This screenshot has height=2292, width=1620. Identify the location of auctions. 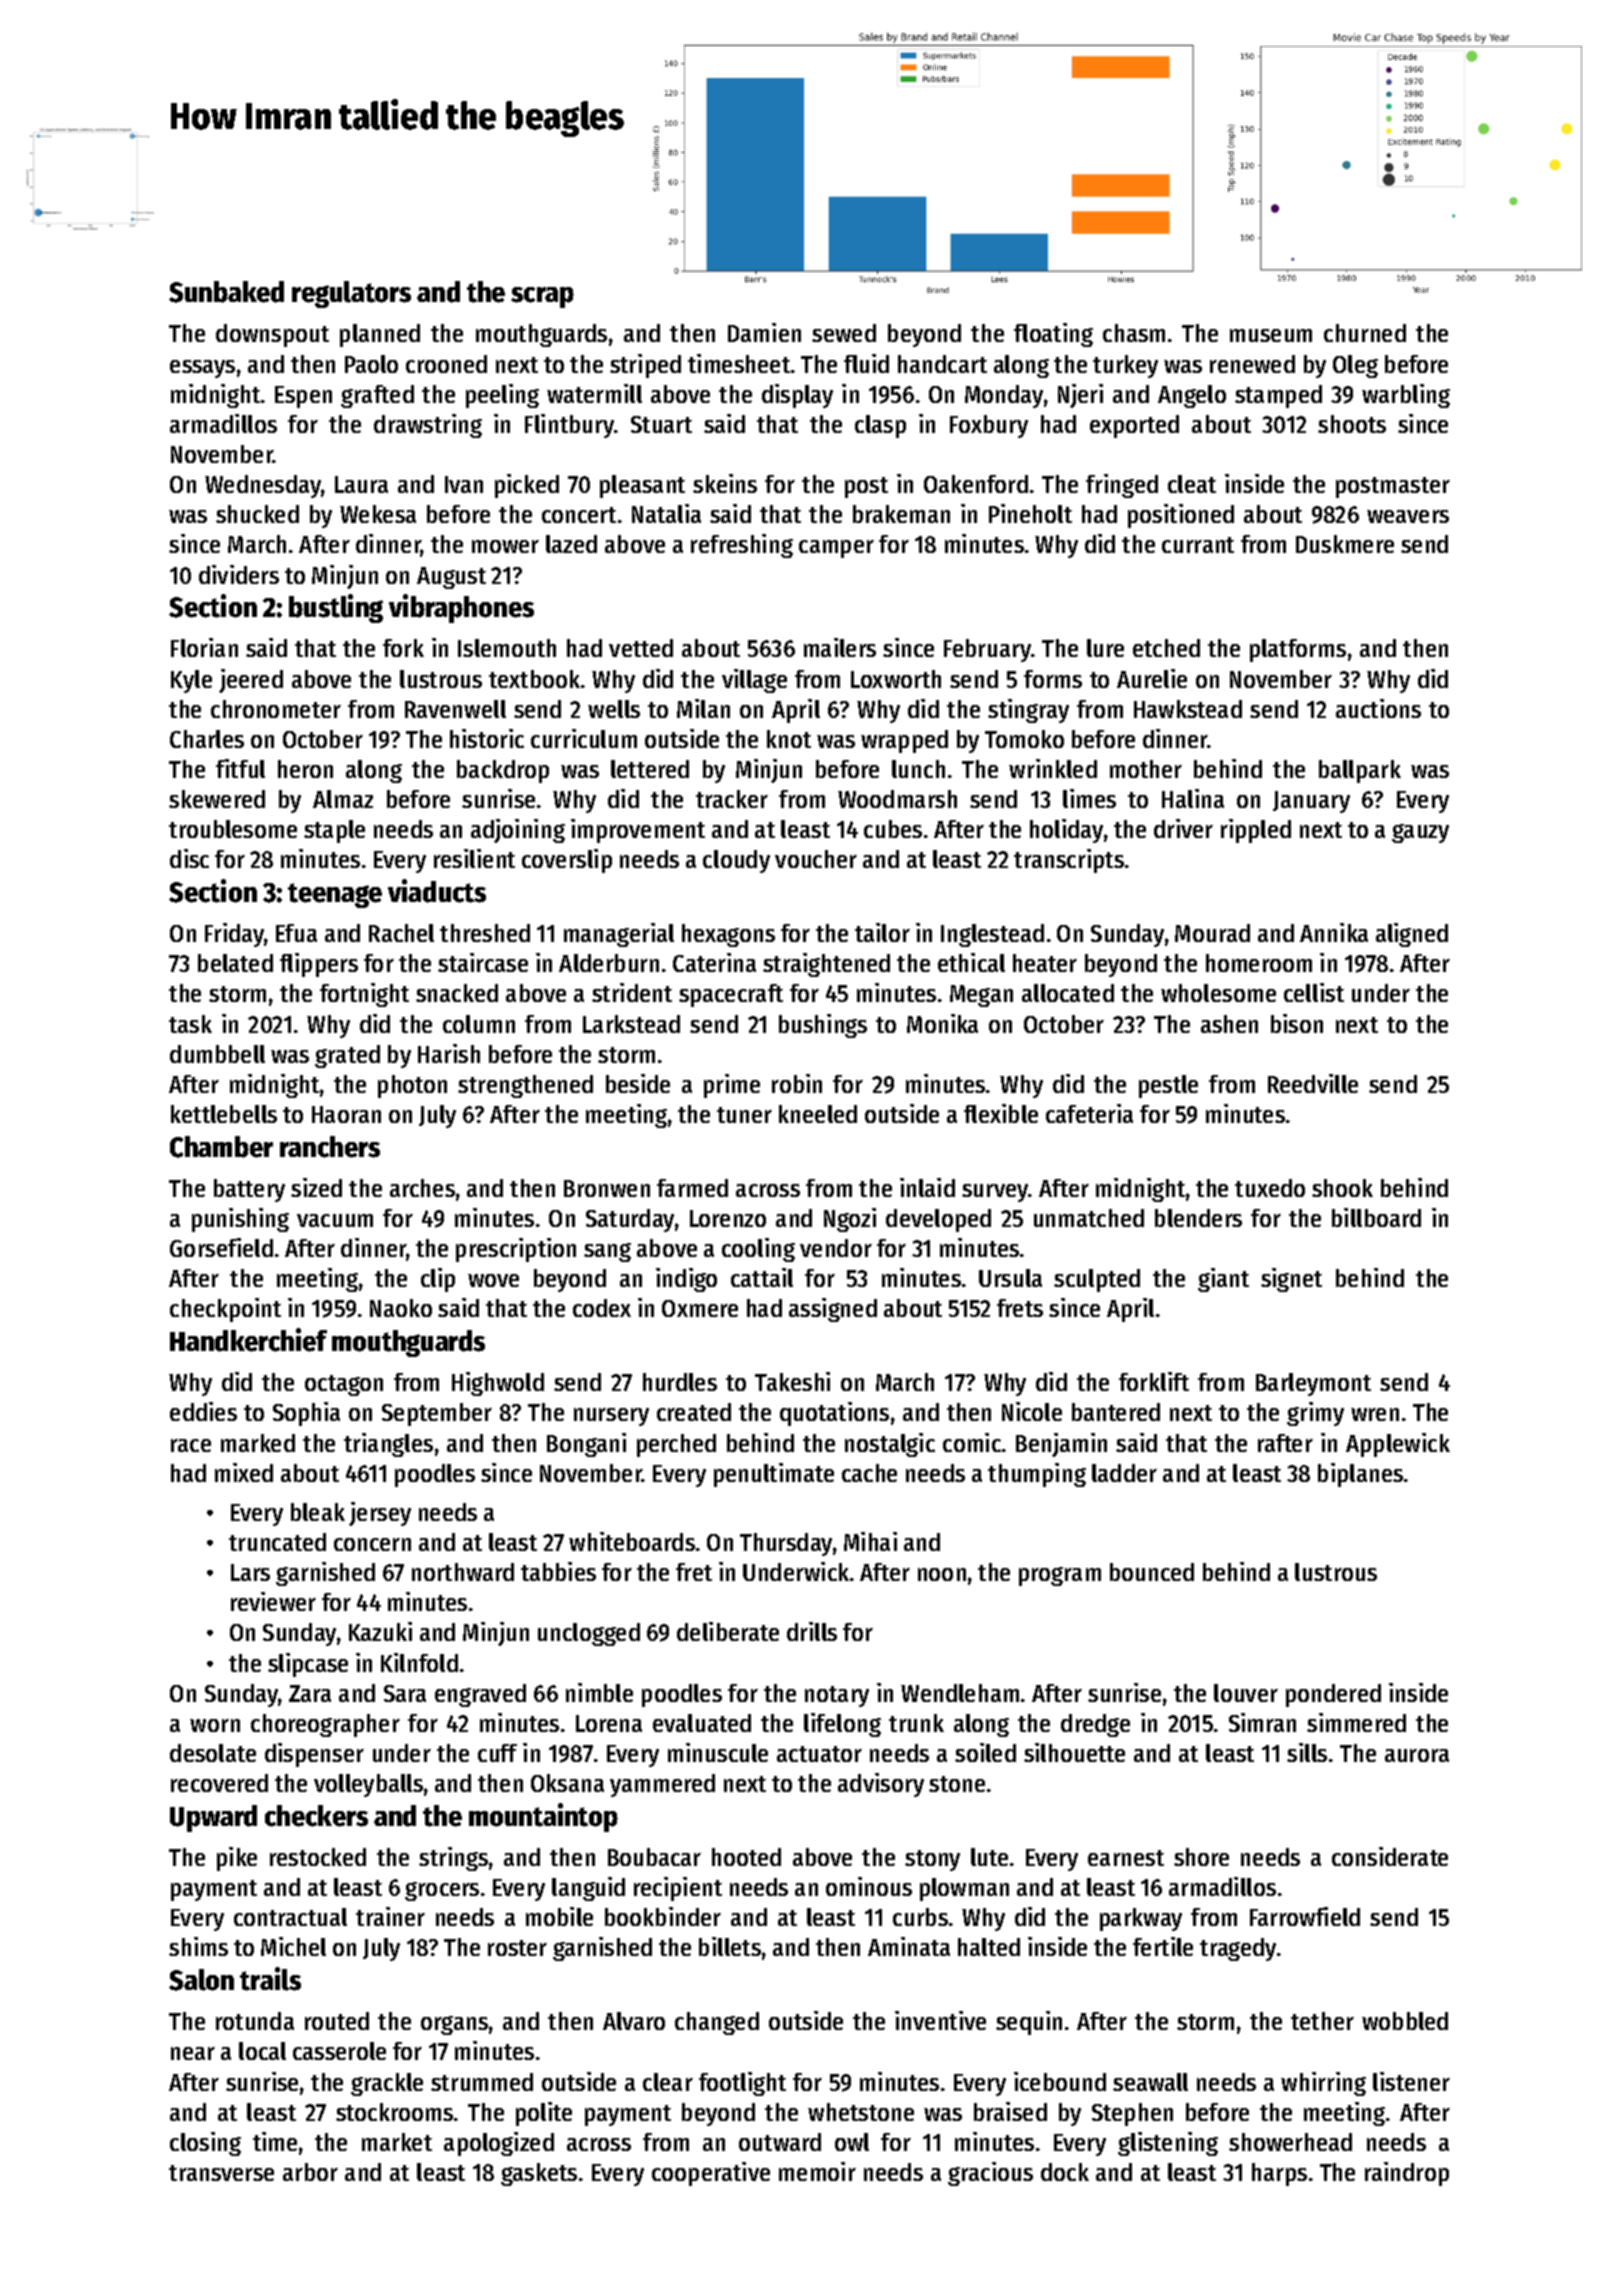
(1378, 708).
